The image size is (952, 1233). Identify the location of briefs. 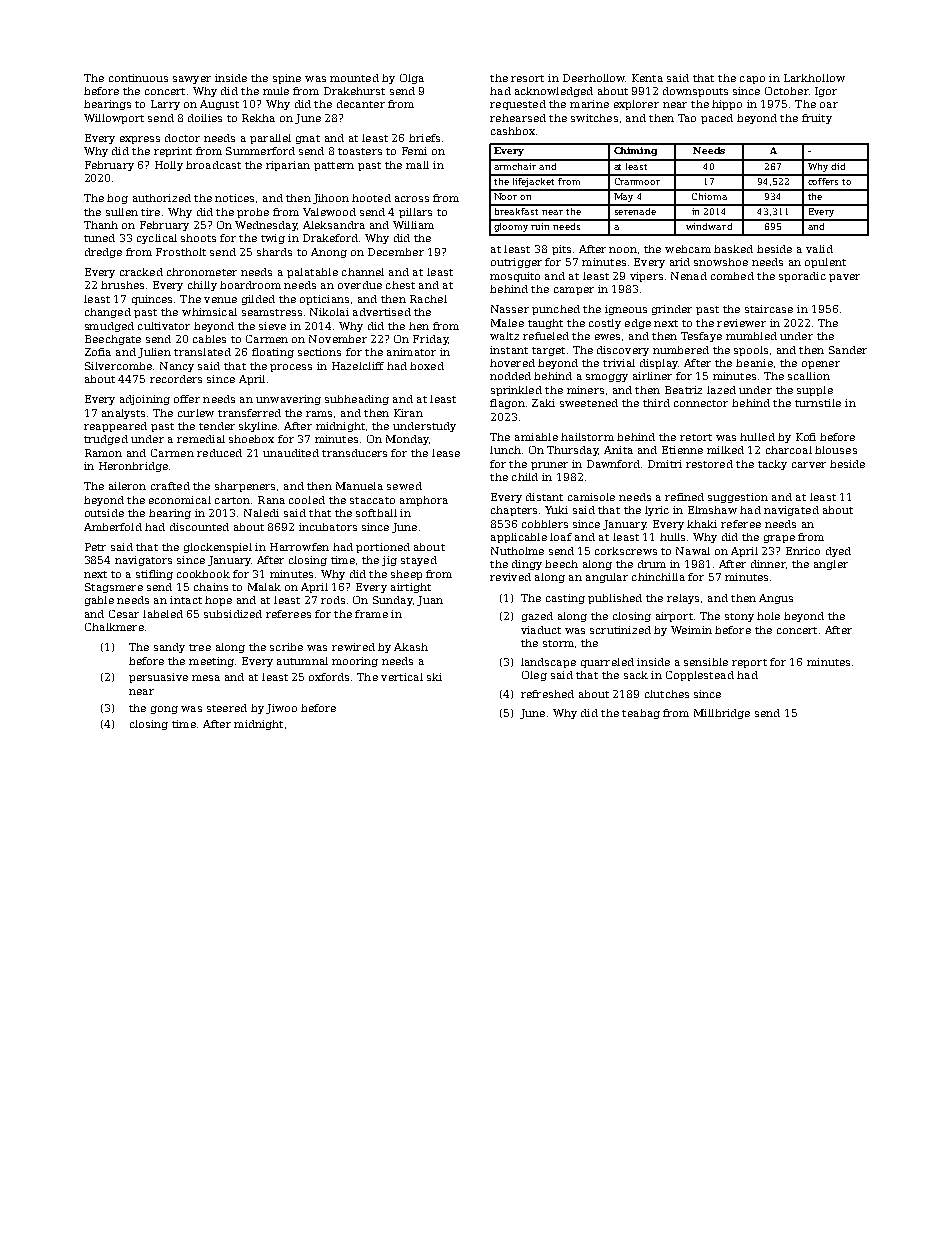
(424, 138).
